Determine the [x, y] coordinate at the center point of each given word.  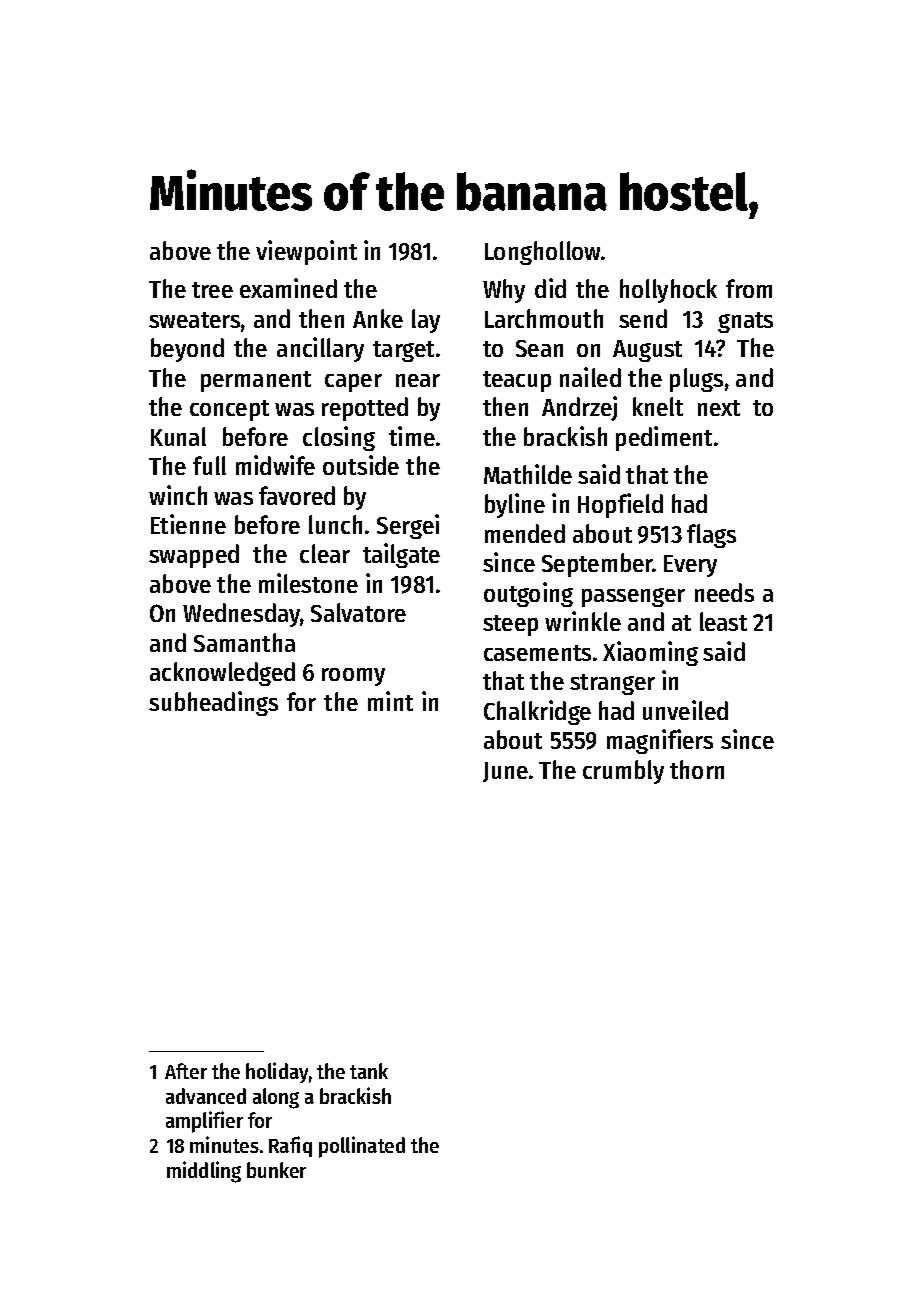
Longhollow [542, 253]
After [186, 1071]
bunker [276, 1170]
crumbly [623, 772]
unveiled [685, 710]
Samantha [244, 642]
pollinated [362, 1147]
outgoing [528, 594]
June [505, 772]
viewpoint [306, 252]
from [749, 288]
